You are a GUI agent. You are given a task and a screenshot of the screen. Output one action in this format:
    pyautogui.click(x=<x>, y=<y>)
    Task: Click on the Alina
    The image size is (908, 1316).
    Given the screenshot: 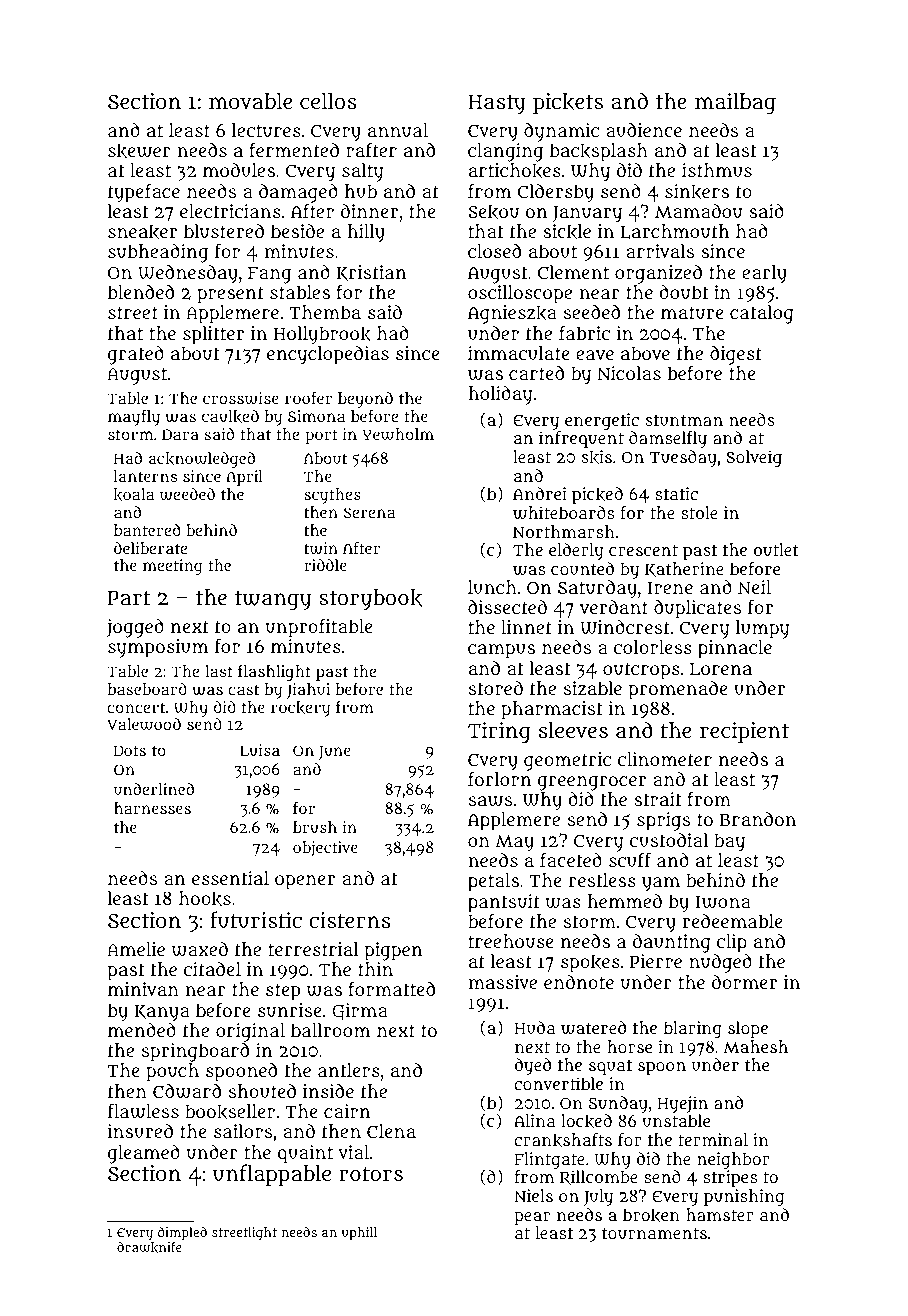 What is the action you would take?
    pyautogui.click(x=535, y=1120)
